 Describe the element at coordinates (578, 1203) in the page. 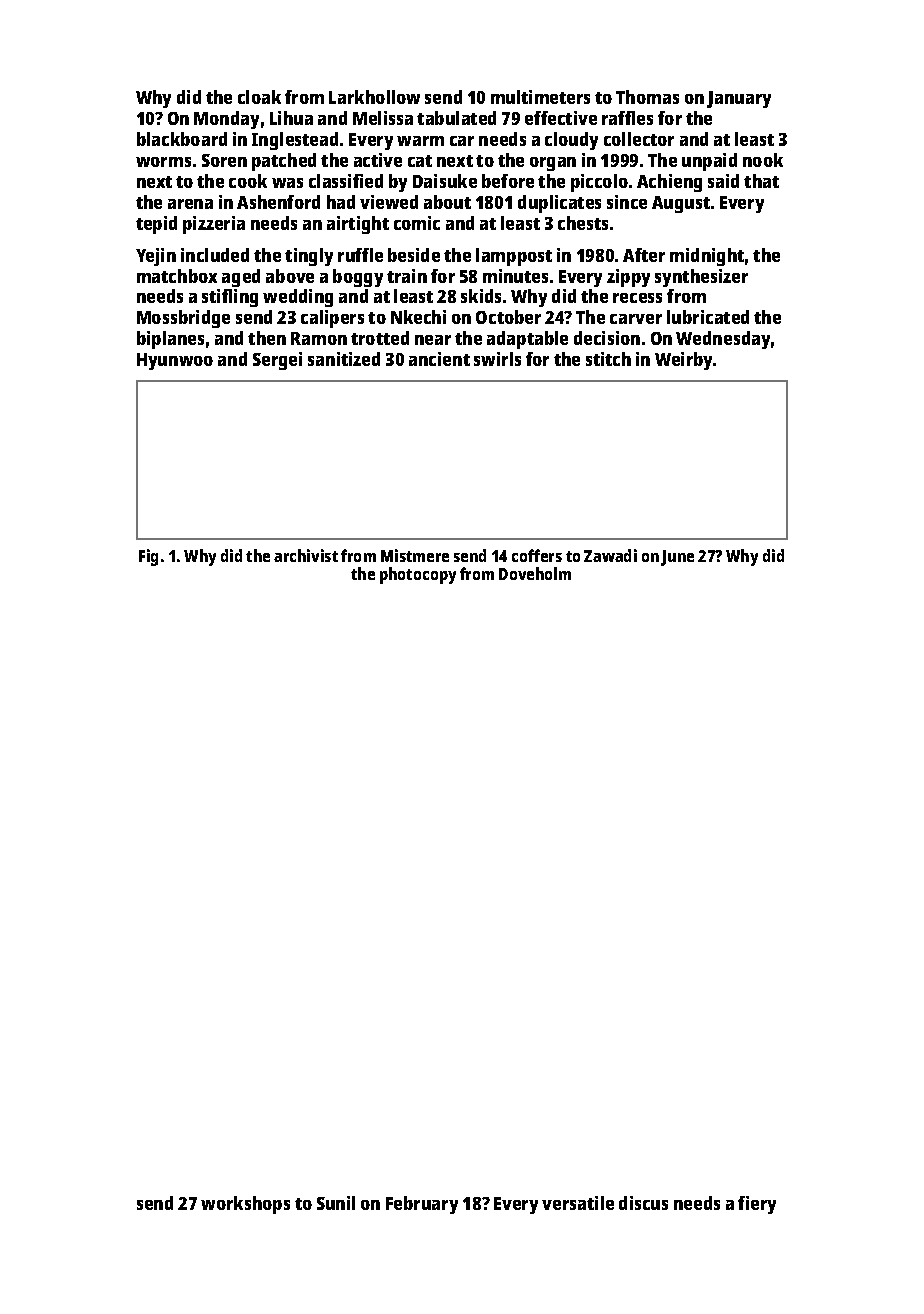

I see `versatile` at that location.
